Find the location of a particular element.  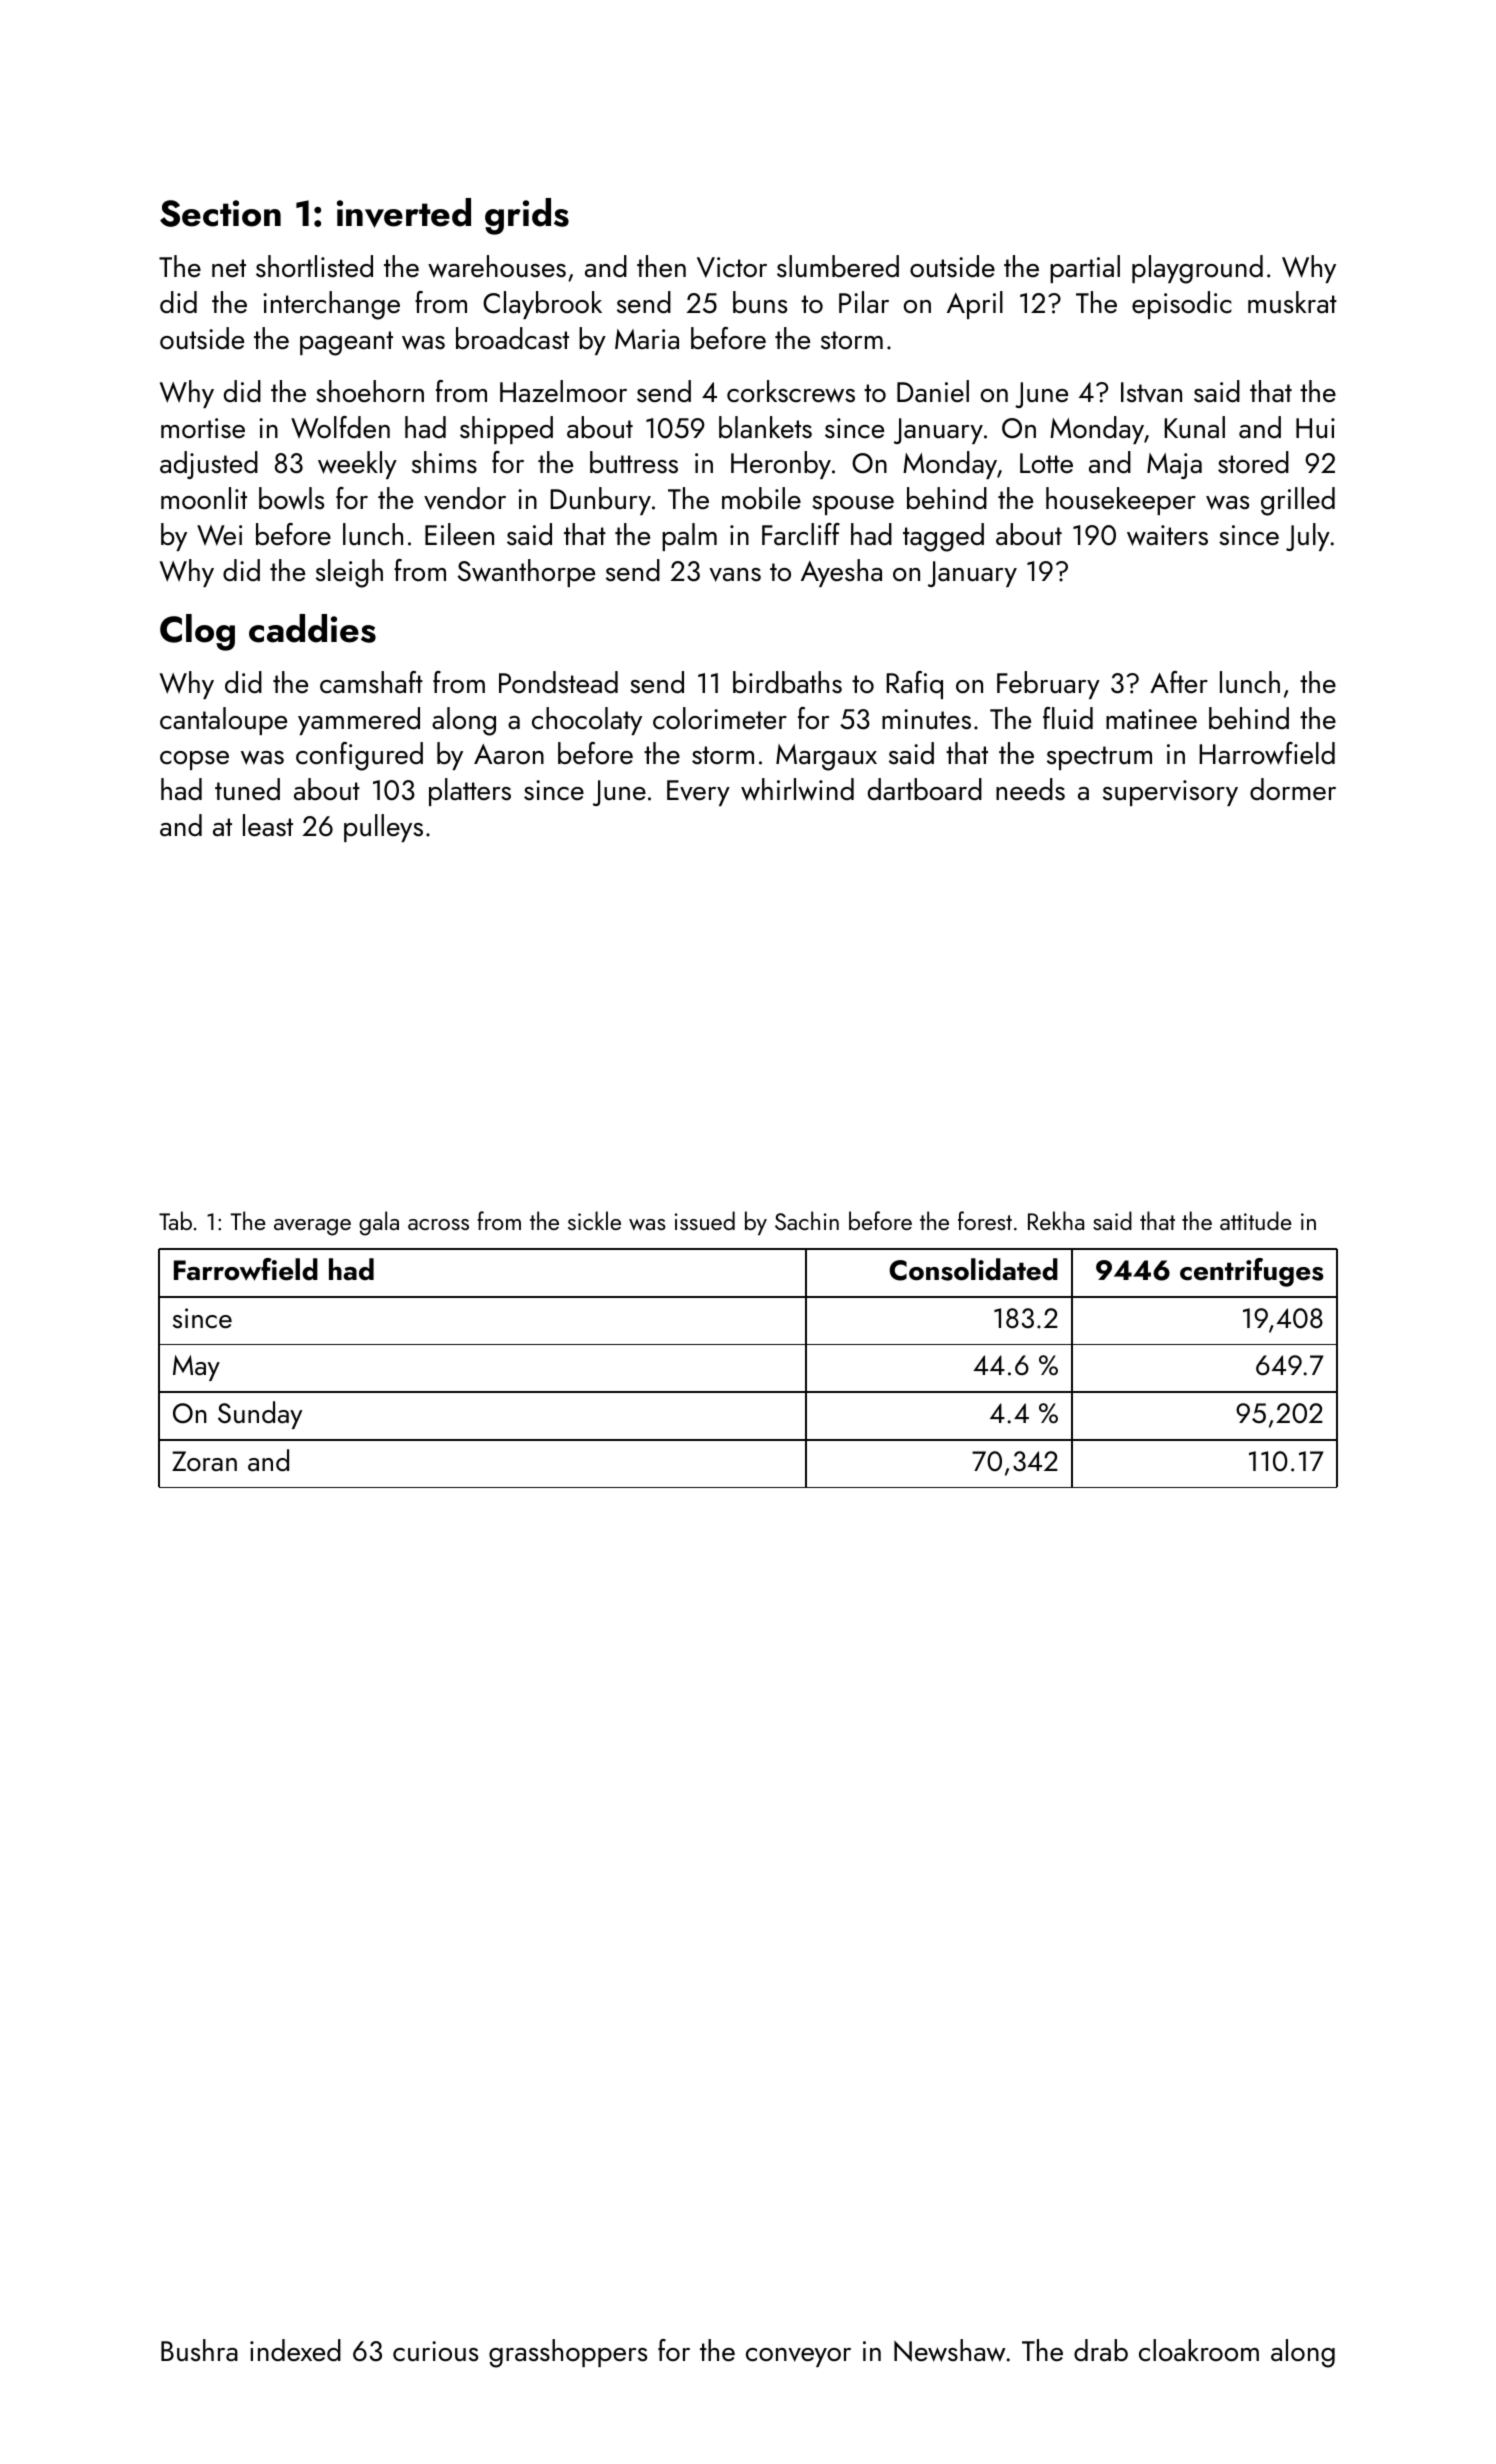

indexed is located at coordinates (295, 2350).
